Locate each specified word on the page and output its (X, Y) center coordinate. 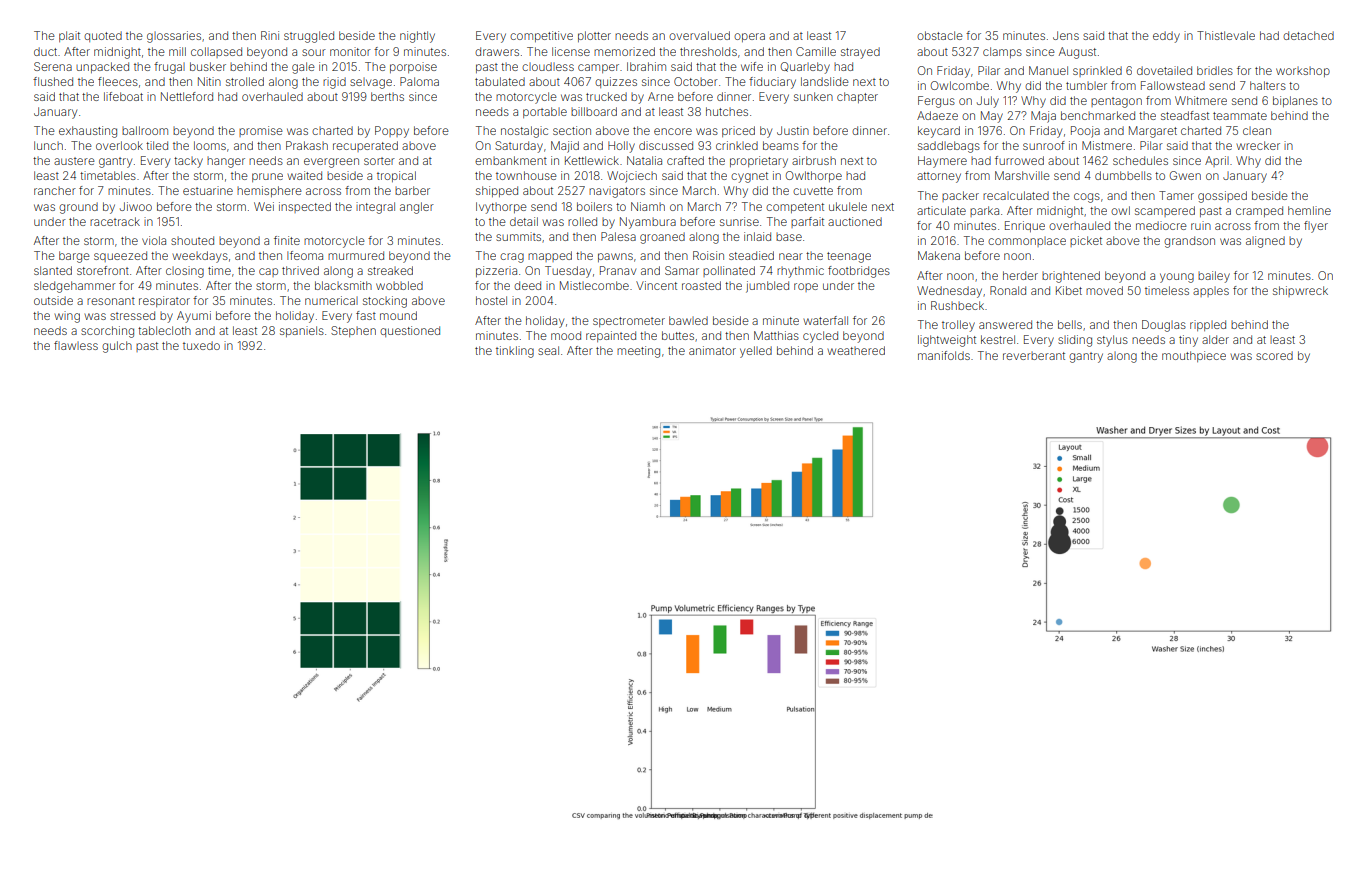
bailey (1214, 277)
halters (1268, 85)
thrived (300, 270)
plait (69, 36)
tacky (188, 162)
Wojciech (632, 177)
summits (518, 236)
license (571, 51)
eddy (1166, 37)
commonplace (1027, 242)
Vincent (656, 285)
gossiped (1222, 197)
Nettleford (187, 96)
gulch (117, 347)
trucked (606, 96)
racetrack (115, 221)
